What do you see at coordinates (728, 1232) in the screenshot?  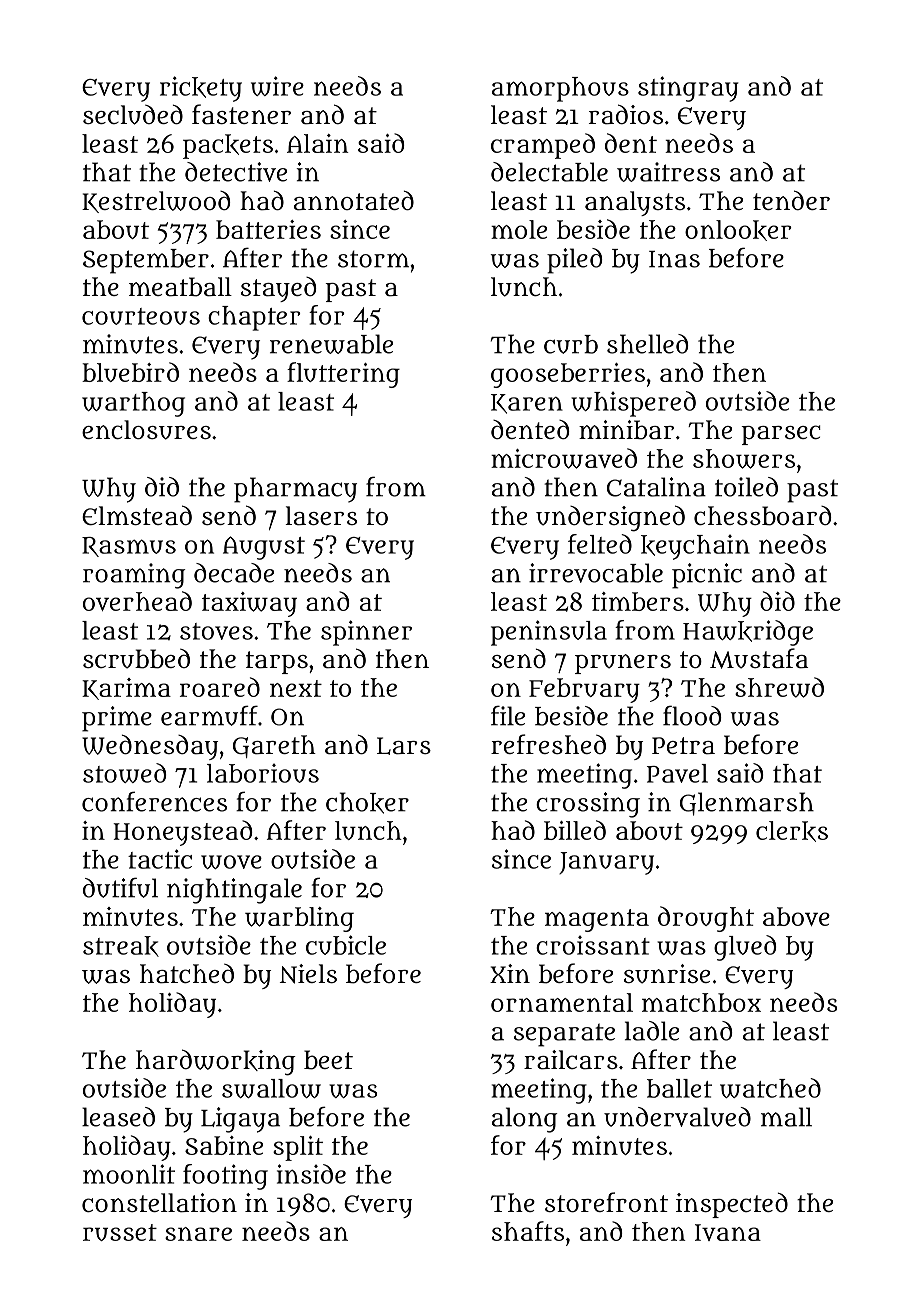 I see `Ivana` at bounding box center [728, 1232].
